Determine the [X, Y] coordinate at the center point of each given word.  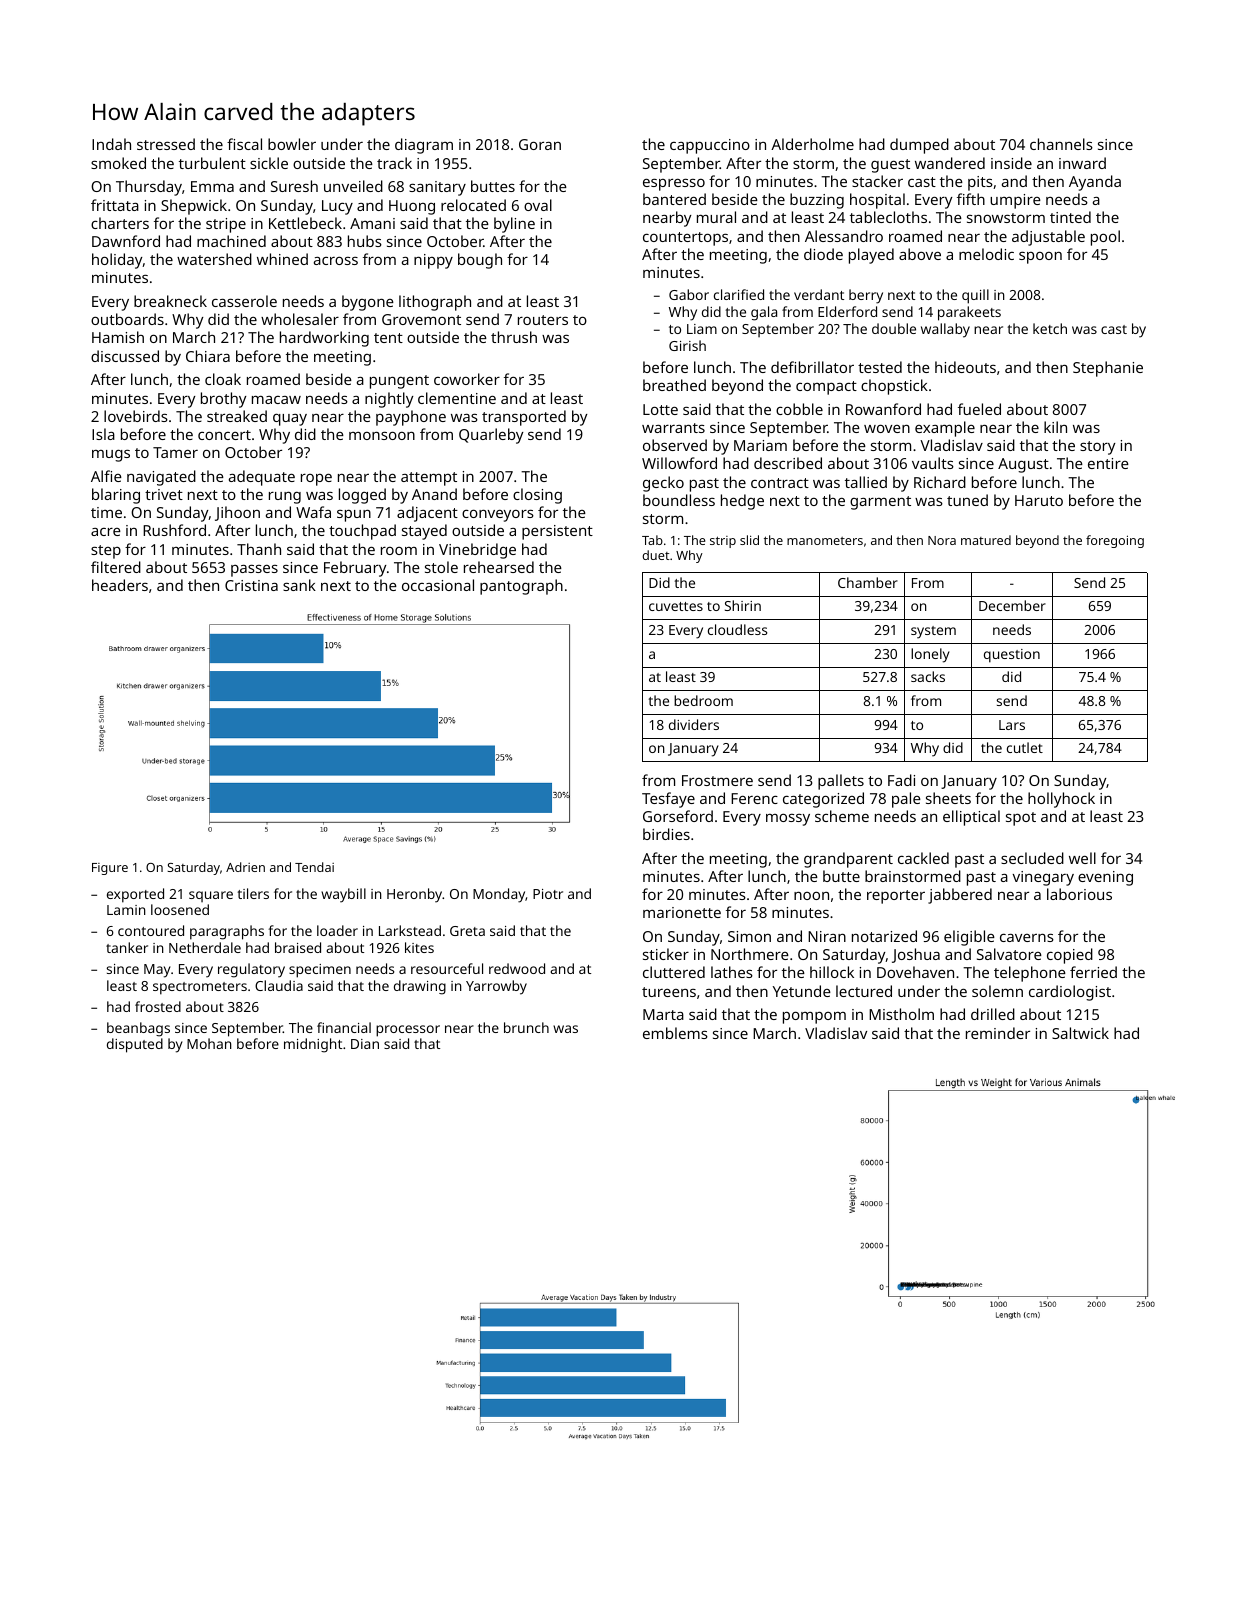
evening [1105, 878]
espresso [674, 184]
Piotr [548, 894]
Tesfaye [668, 800]
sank [299, 585]
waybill [343, 895]
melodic [986, 254]
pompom [814, 1017]
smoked [118, 163]
